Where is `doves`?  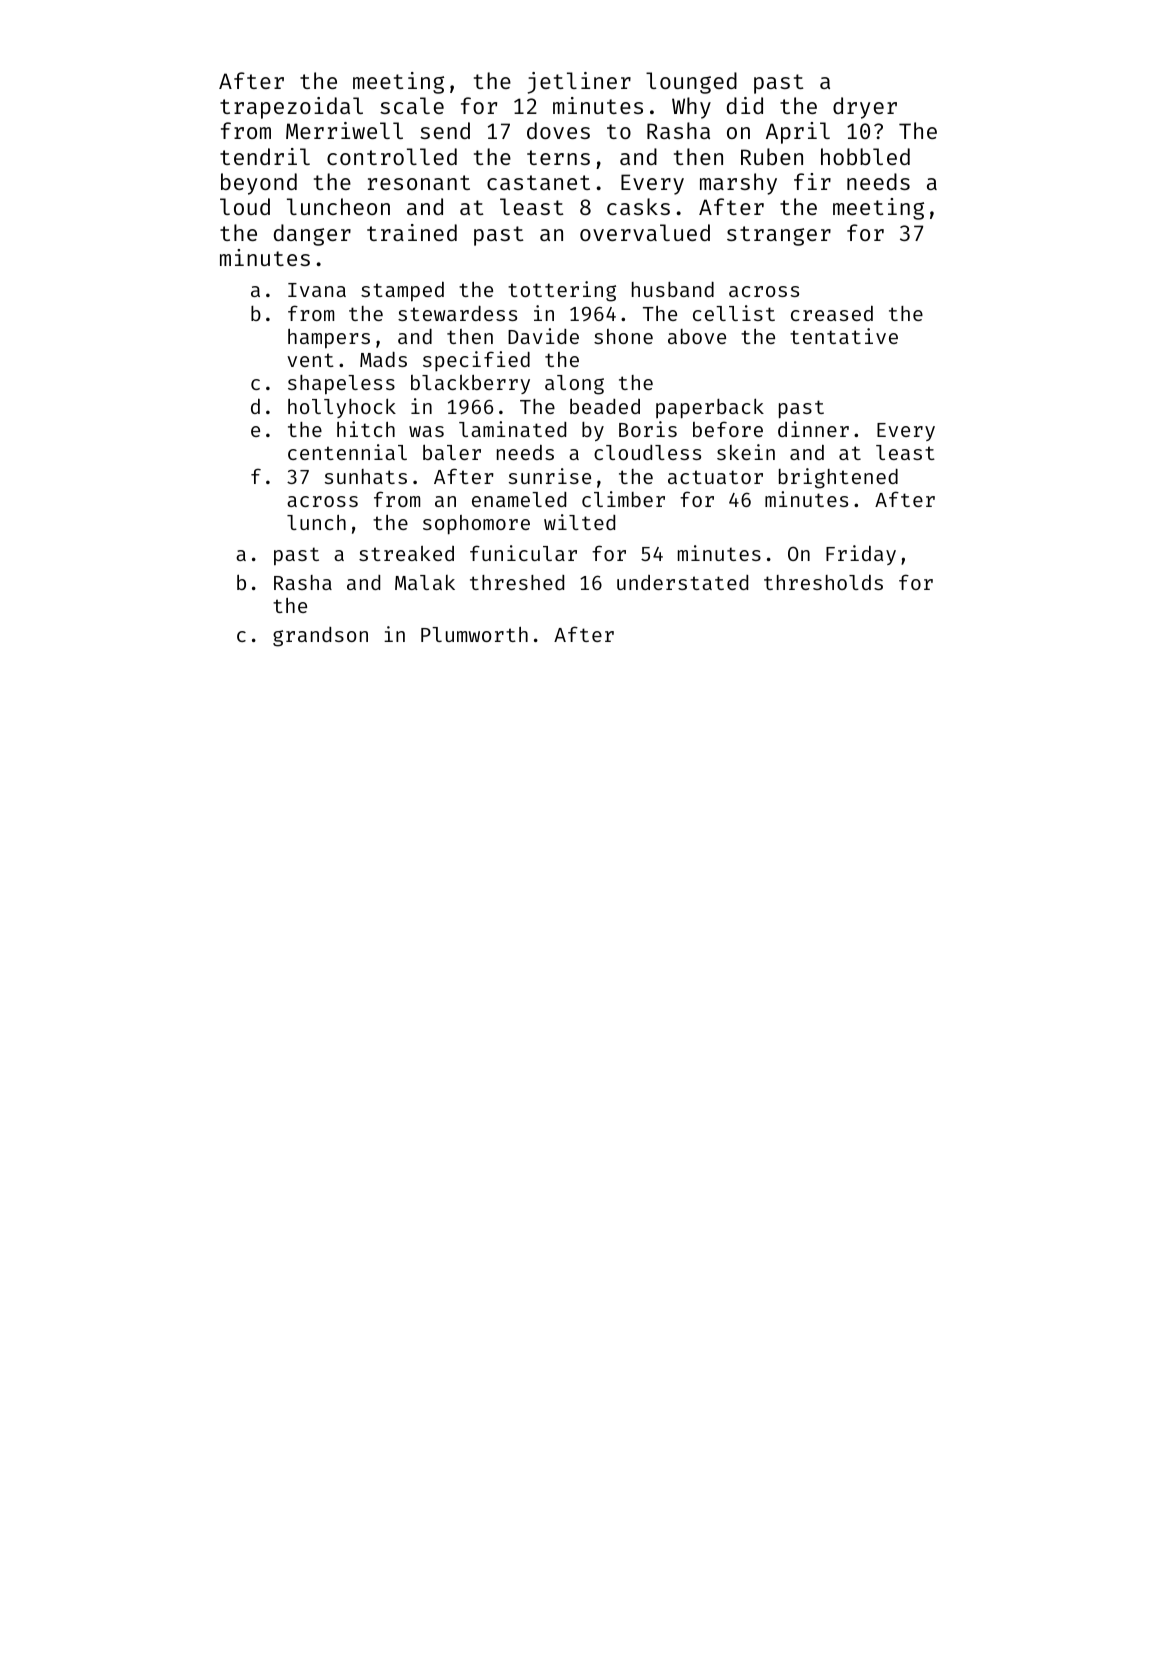 doves is located at coordinates (558, 130).
